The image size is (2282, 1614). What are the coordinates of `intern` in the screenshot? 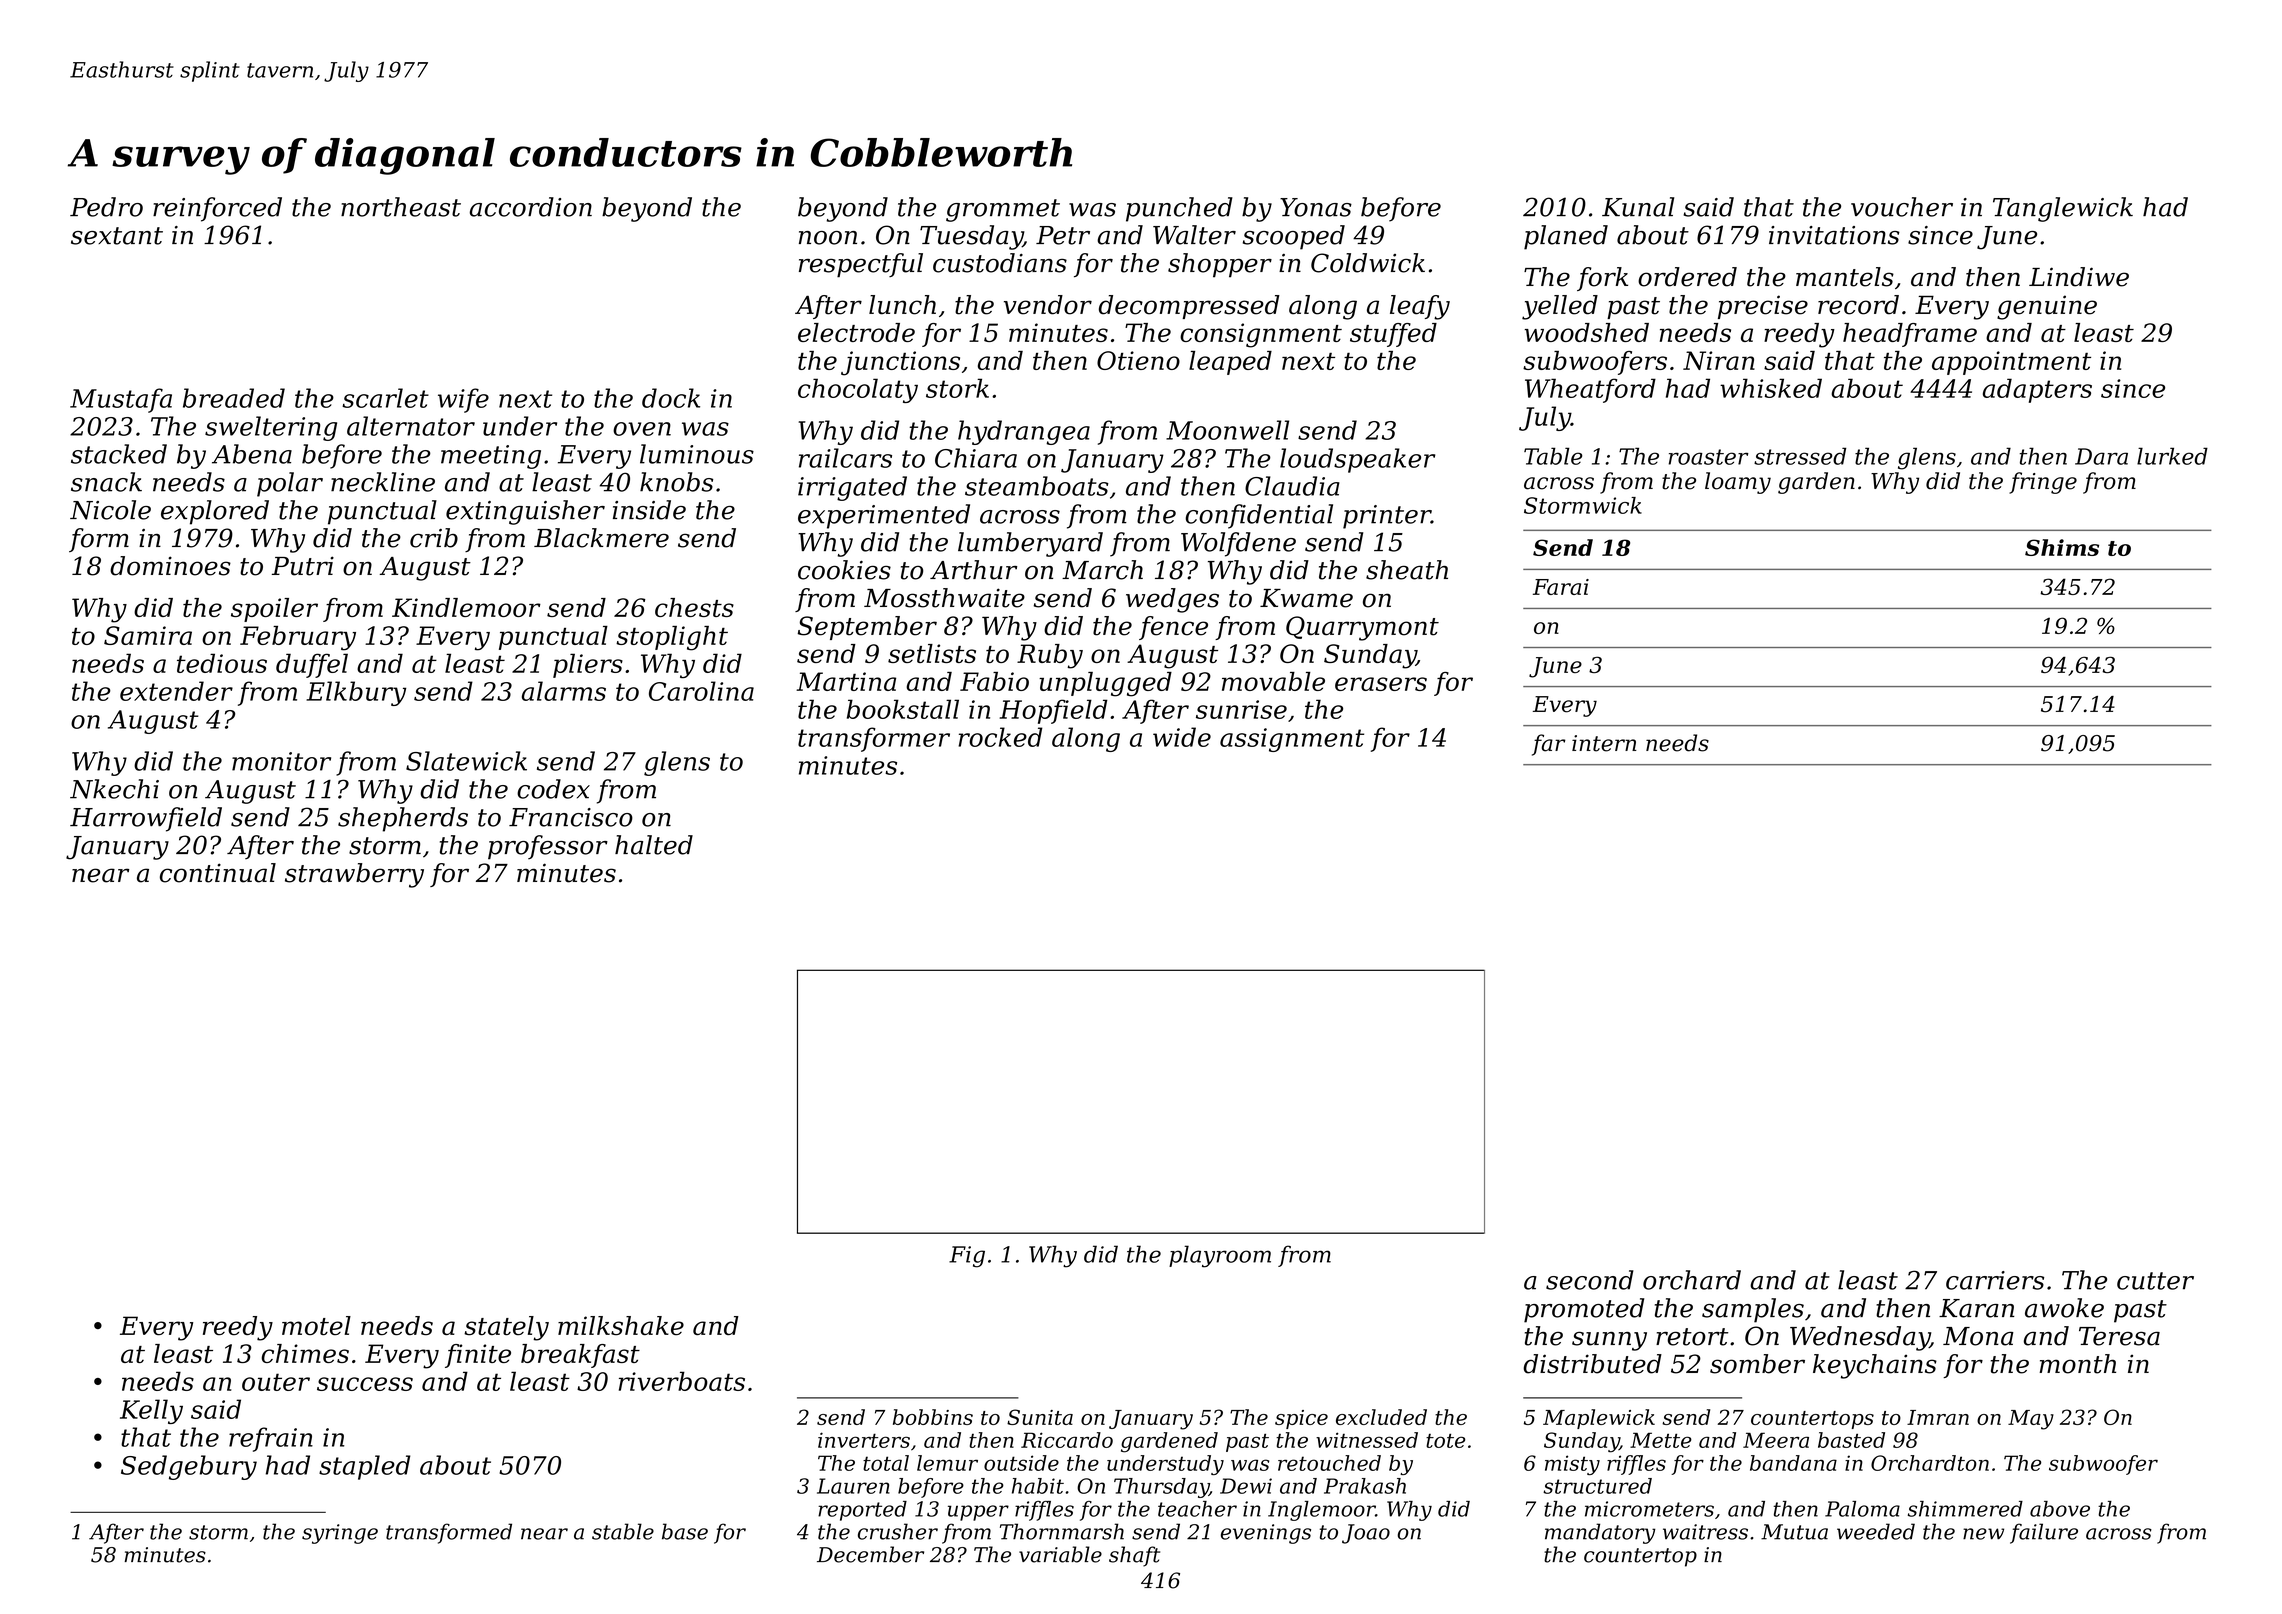 It's located at (1604, 743).
